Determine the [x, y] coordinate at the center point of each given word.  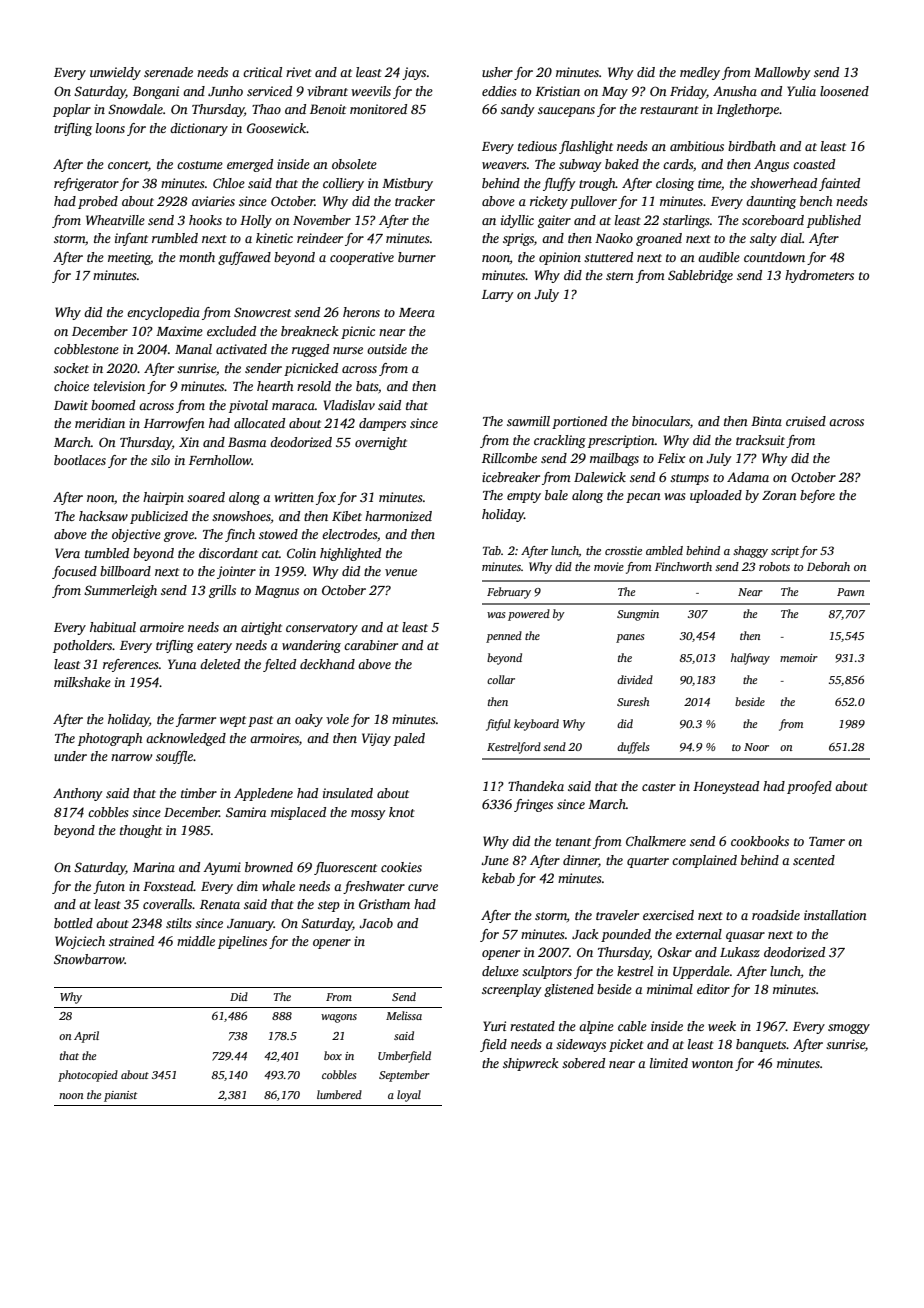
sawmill [528, 421]
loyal [409, 1096]
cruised [806, 421]
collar [501, 679]
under [70, 756]
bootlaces [80, 460]
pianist [120, 1096]
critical [262, 72]
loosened [844, 91]
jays [414, 73]
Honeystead [726, 787]
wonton [712, 1064]
